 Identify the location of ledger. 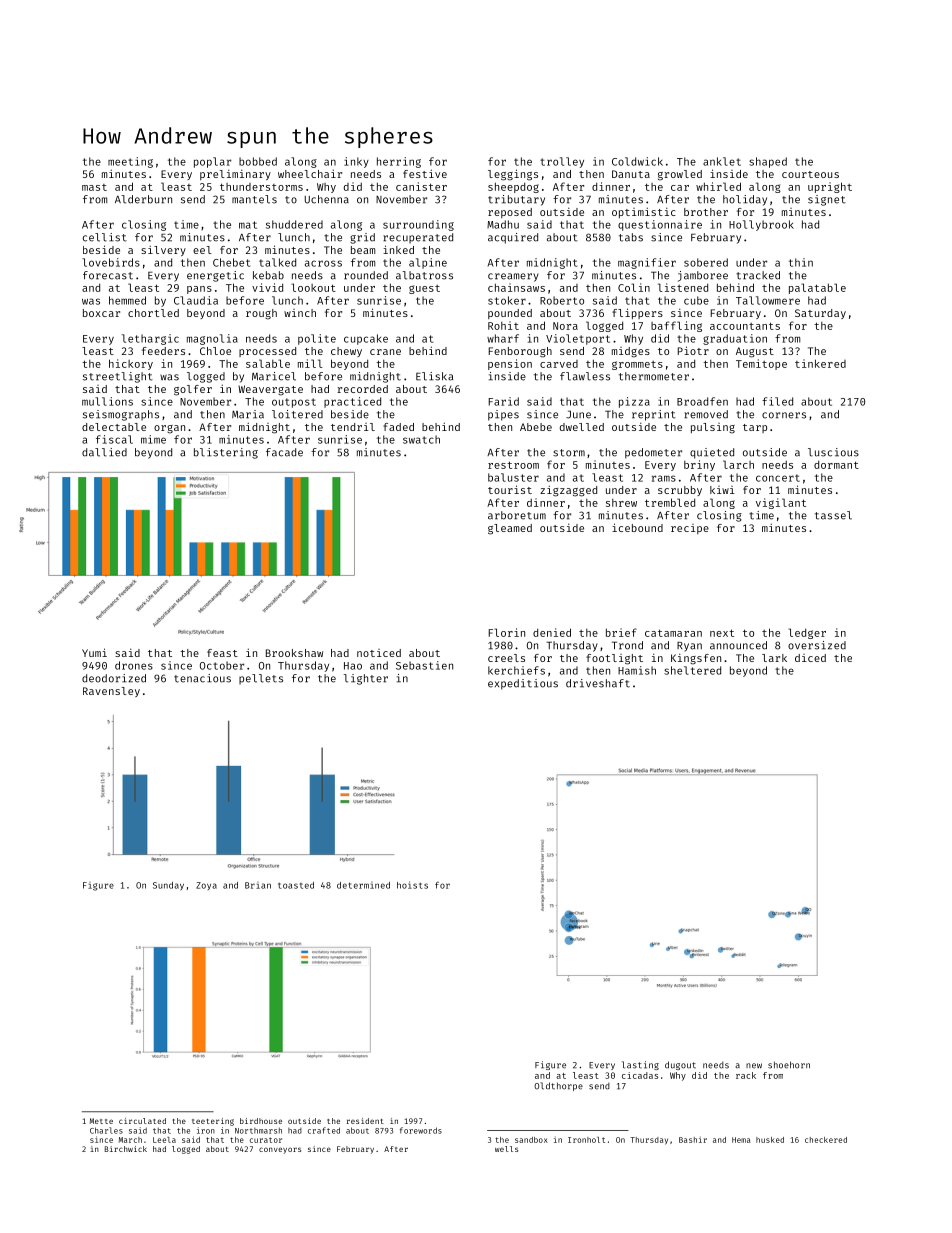
(807, 633).
